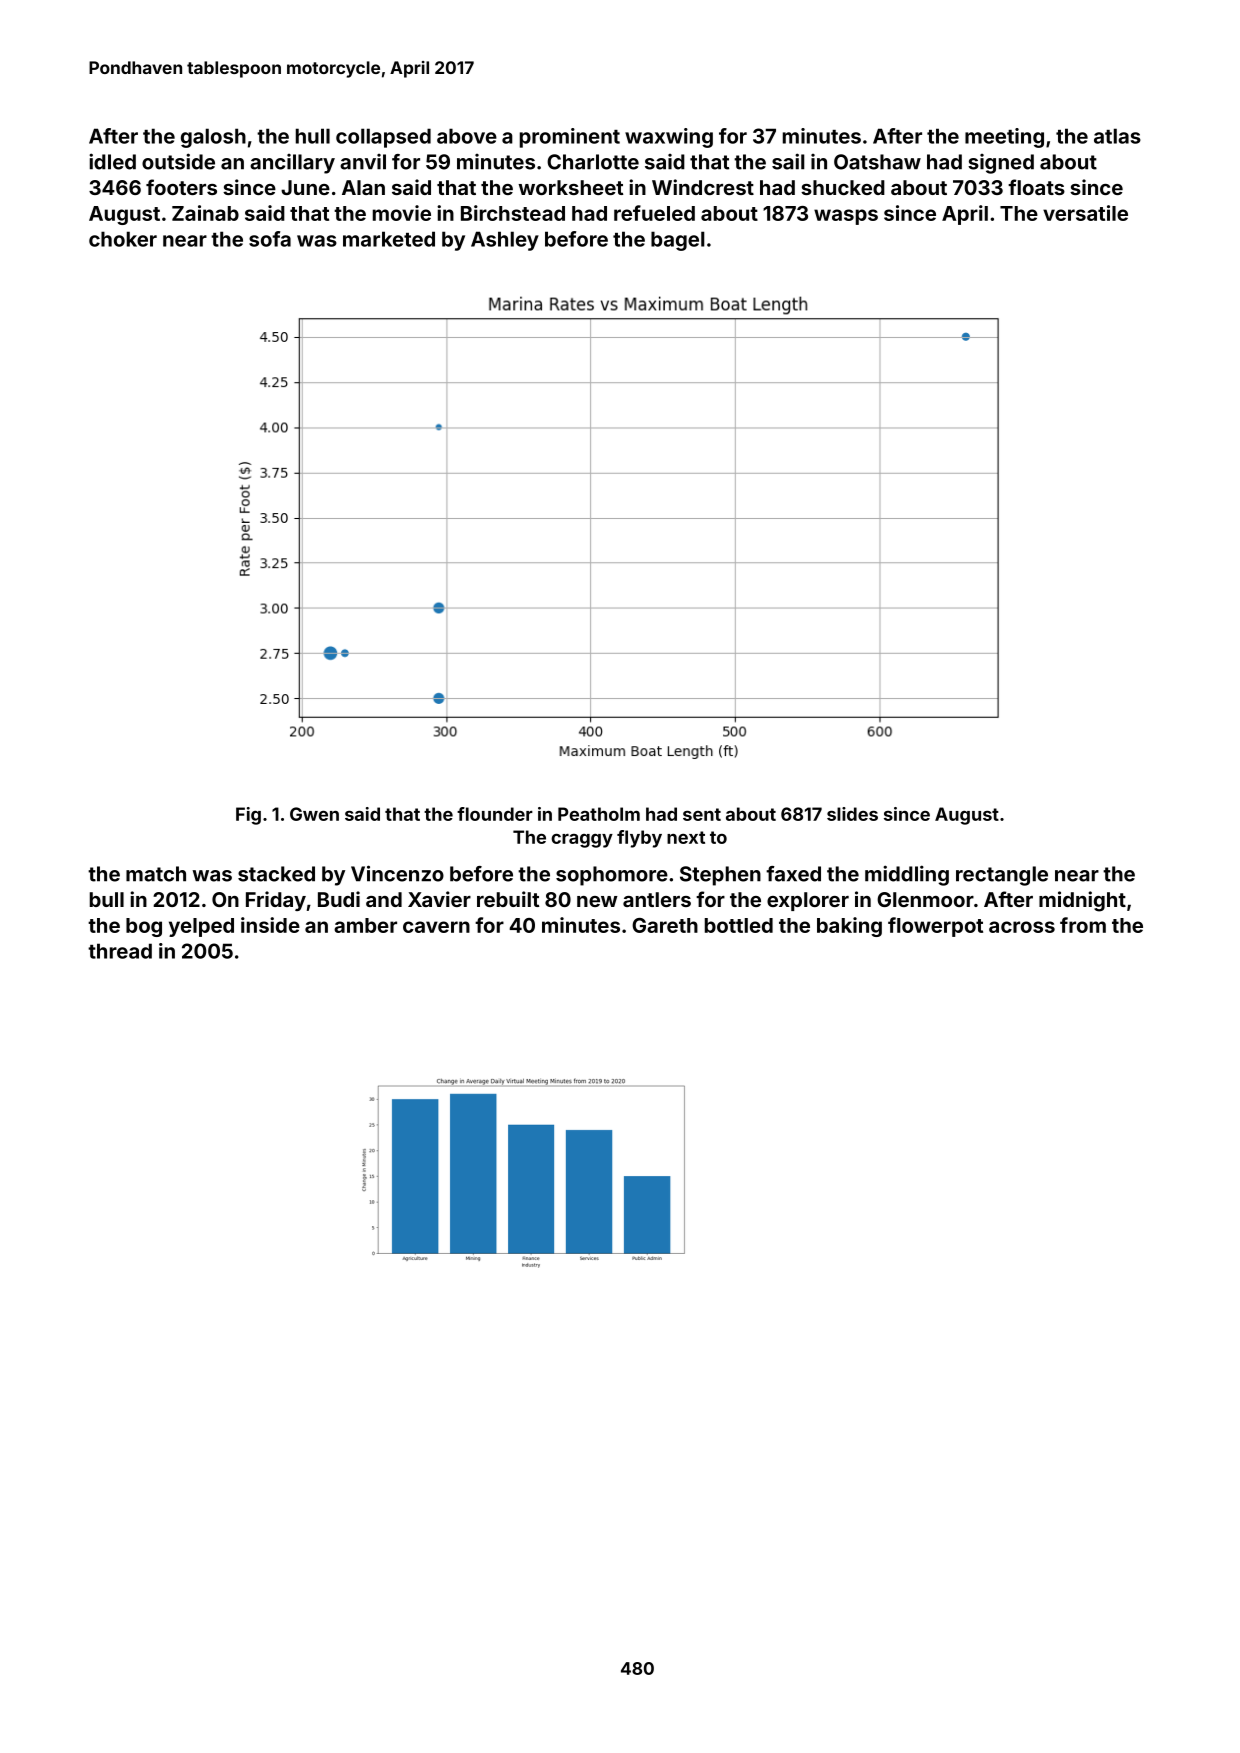 The width and height of the document is (1240, 1753). I want to click on Gwen, so click(314, 814).
